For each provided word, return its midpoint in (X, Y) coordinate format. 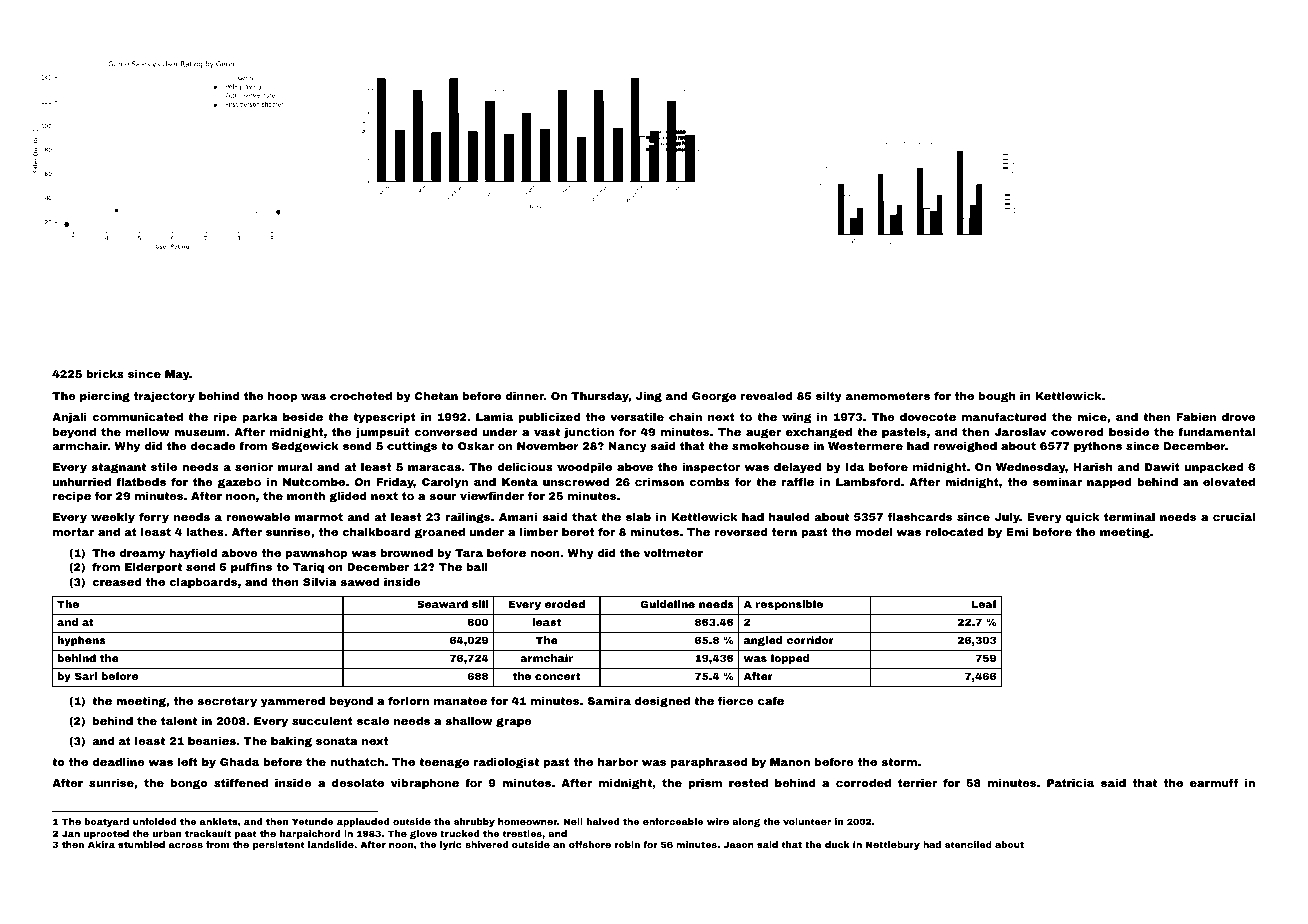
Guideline (667, 604)
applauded (363, 822)
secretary (227, 702)
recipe (72, 497)
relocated (954, 532)
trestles (522, 833)
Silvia (320, 582)
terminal (1129, 517)
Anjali (69, 418)
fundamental (1216, 431)
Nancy (627, 447)
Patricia (1070, 783)
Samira (609, 701)
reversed (740, 532)
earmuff (1214, 783)
